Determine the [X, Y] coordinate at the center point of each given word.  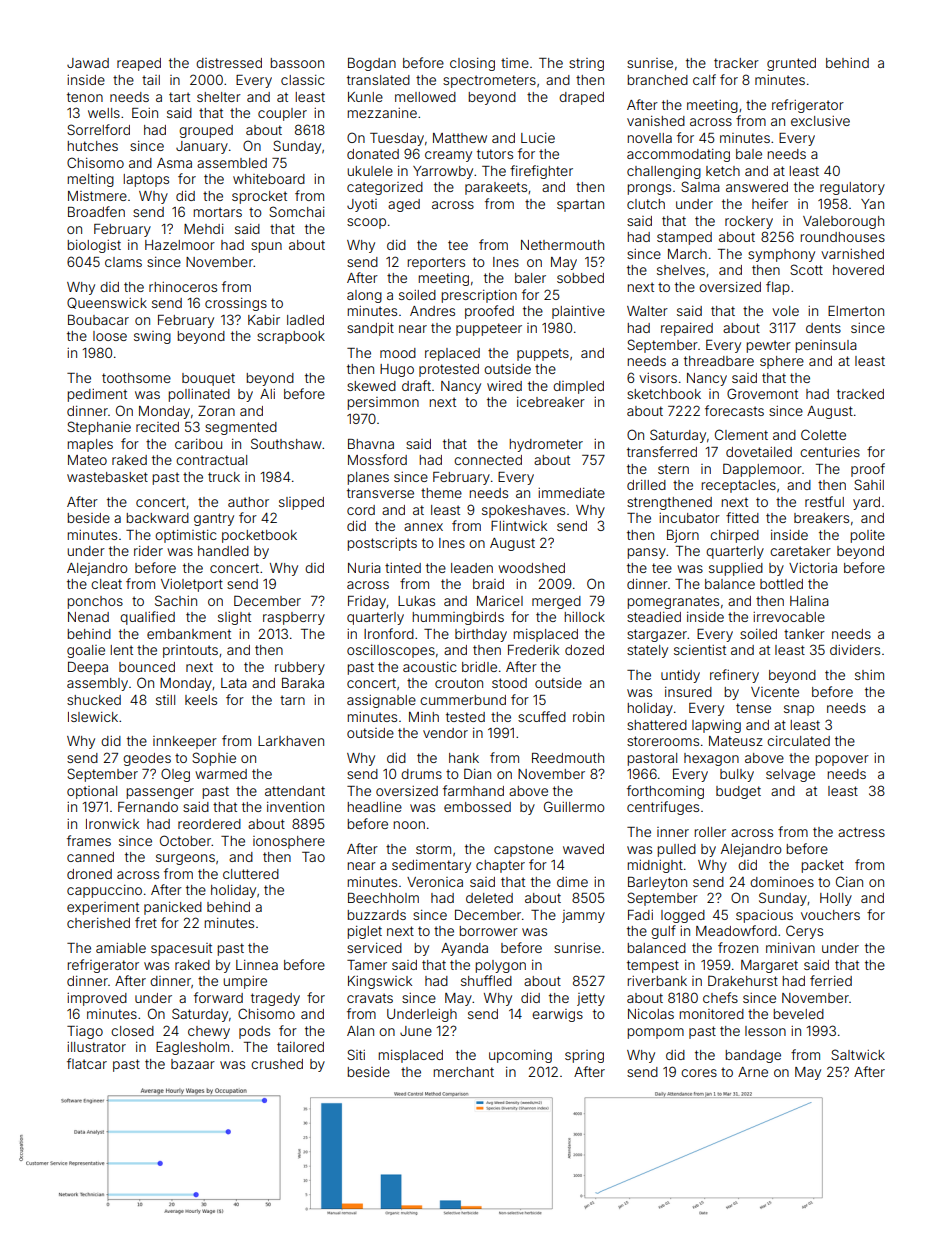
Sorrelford [98, 129]
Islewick [93, 717]
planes [368, 478]
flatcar [87, 1063]
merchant [463, 1072]
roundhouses [842, 237]
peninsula [826, 346]
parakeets [496, 188]
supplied [736, 569]
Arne [753, 1072]
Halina [809, 601]
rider [148, 551]
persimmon [383, 403]
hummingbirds [458, 618]
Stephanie [99, 428]
